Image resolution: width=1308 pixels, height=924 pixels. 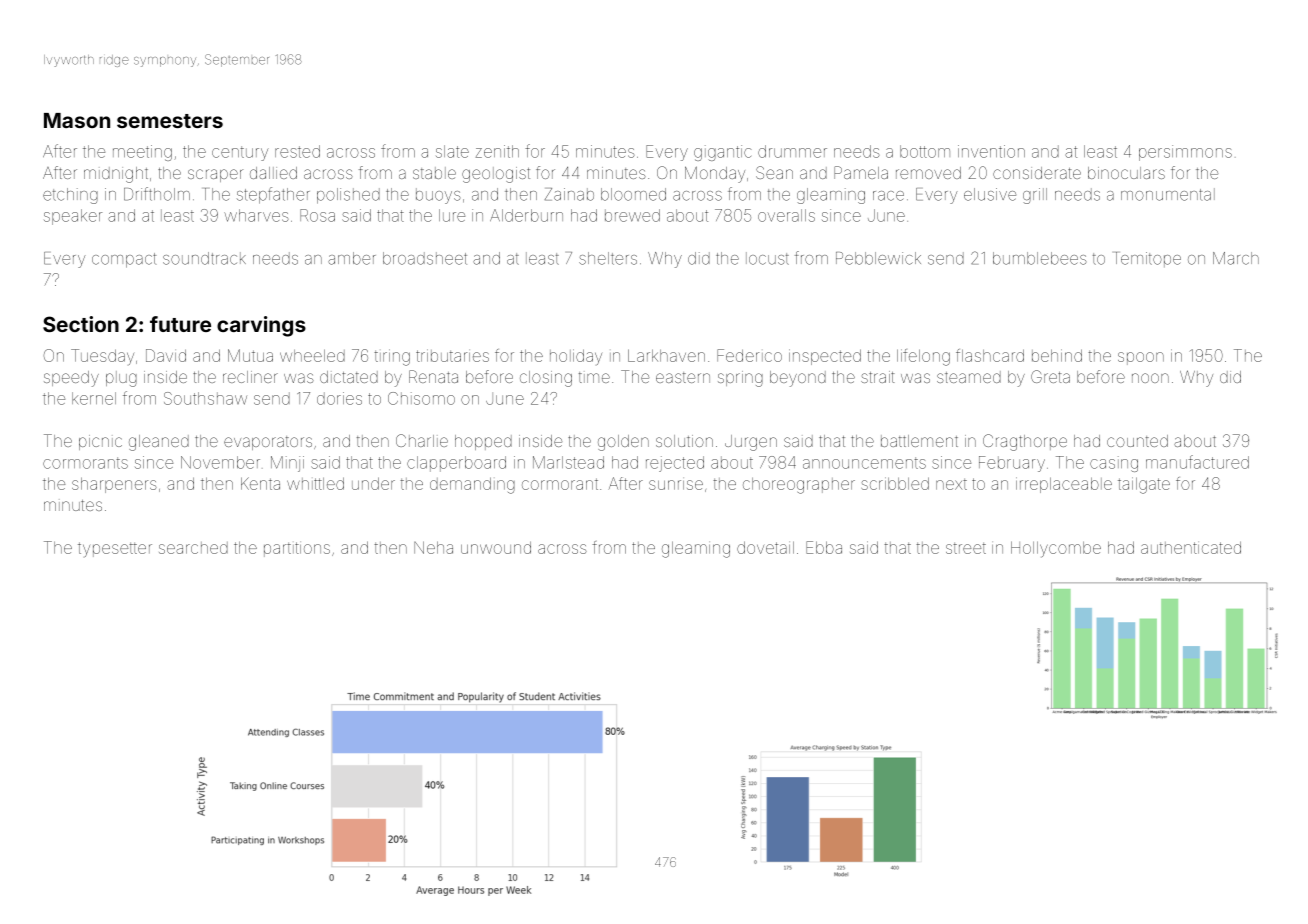 What do you see at coordinates (765, 547) in the document?
I see `dovetail` at bounding box center [765, 547].
